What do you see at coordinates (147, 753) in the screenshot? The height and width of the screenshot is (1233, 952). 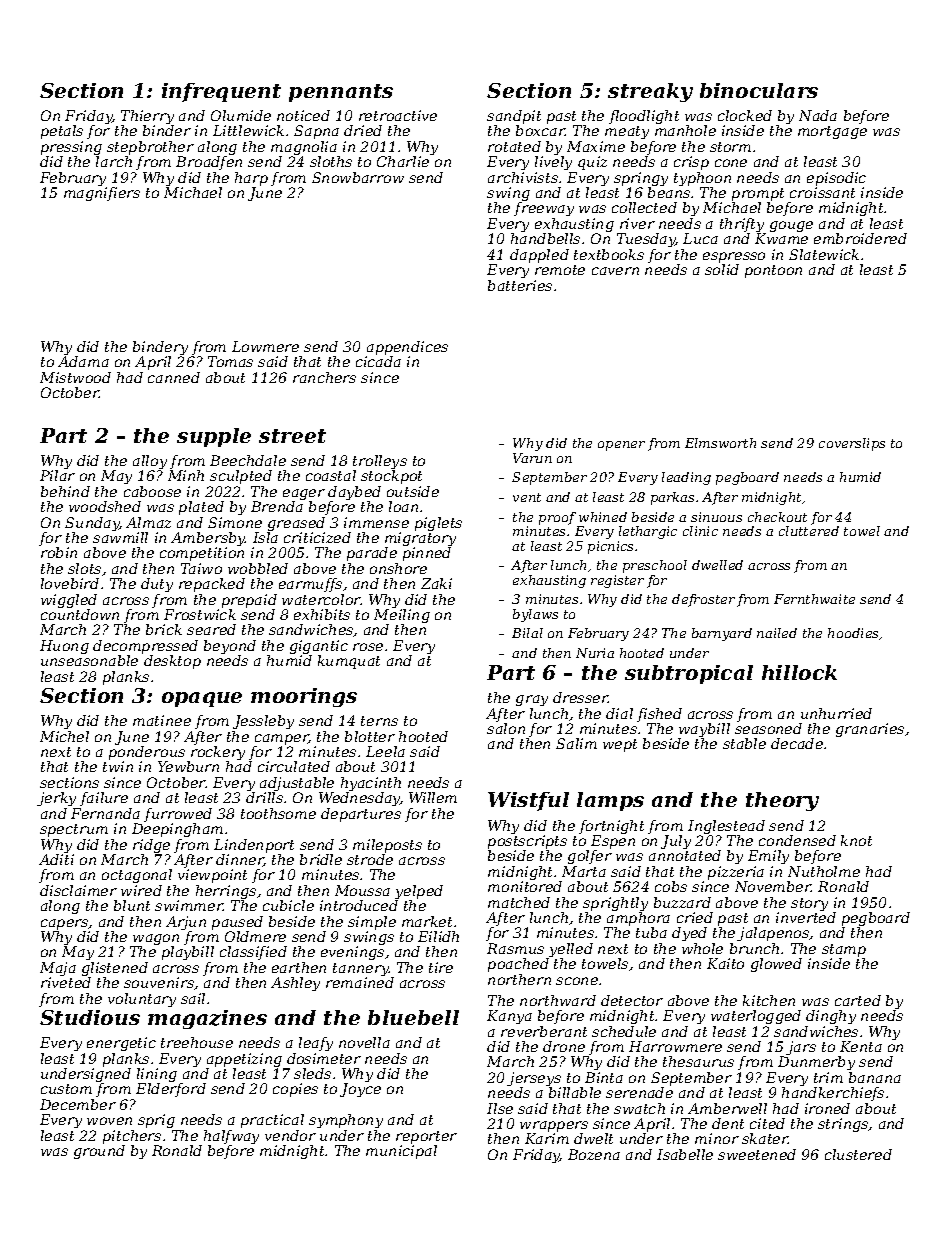 I see `ponderous` at bounding box center [147, 753].
